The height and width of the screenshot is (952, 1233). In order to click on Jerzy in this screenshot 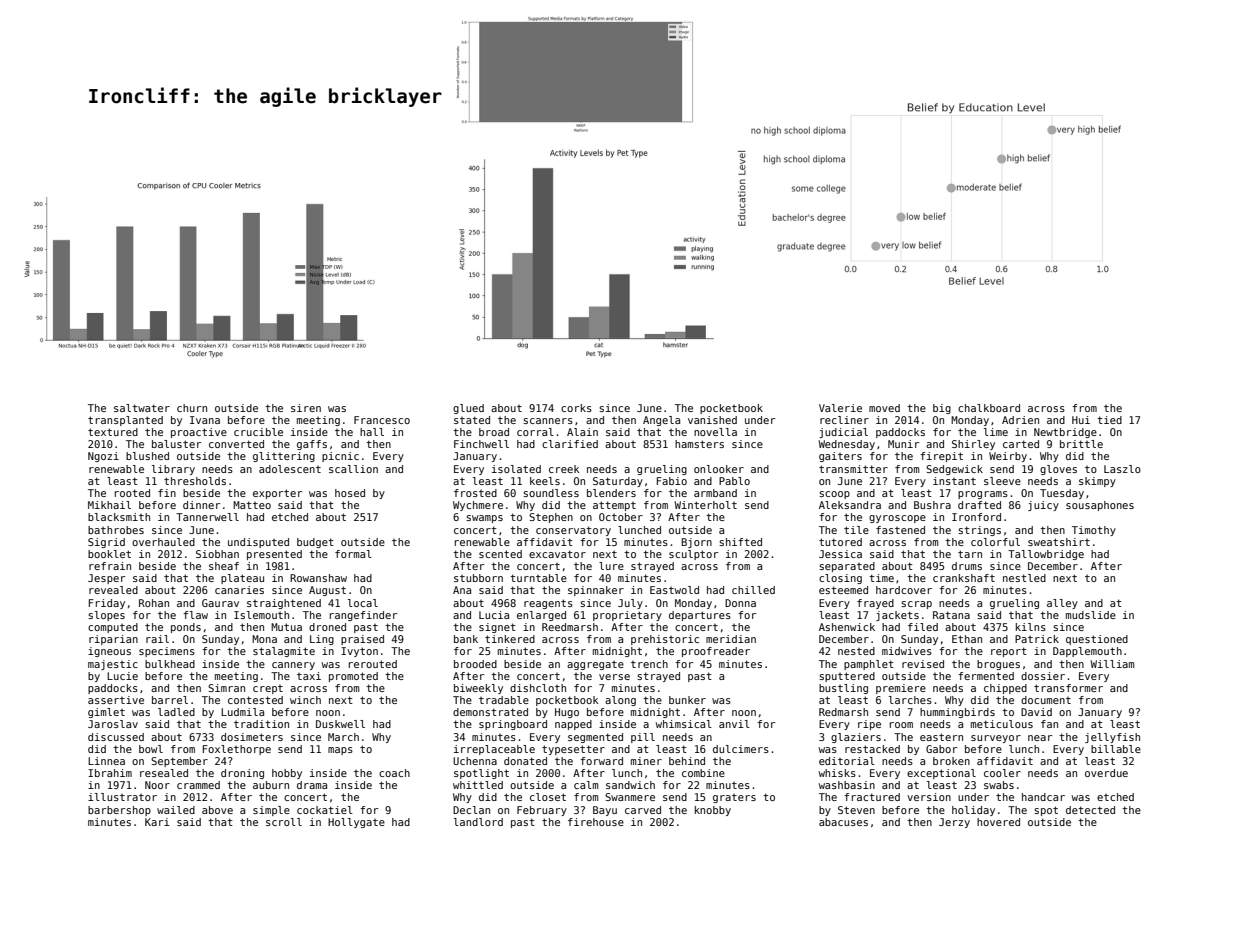, I will do `click(954, 823)`.
